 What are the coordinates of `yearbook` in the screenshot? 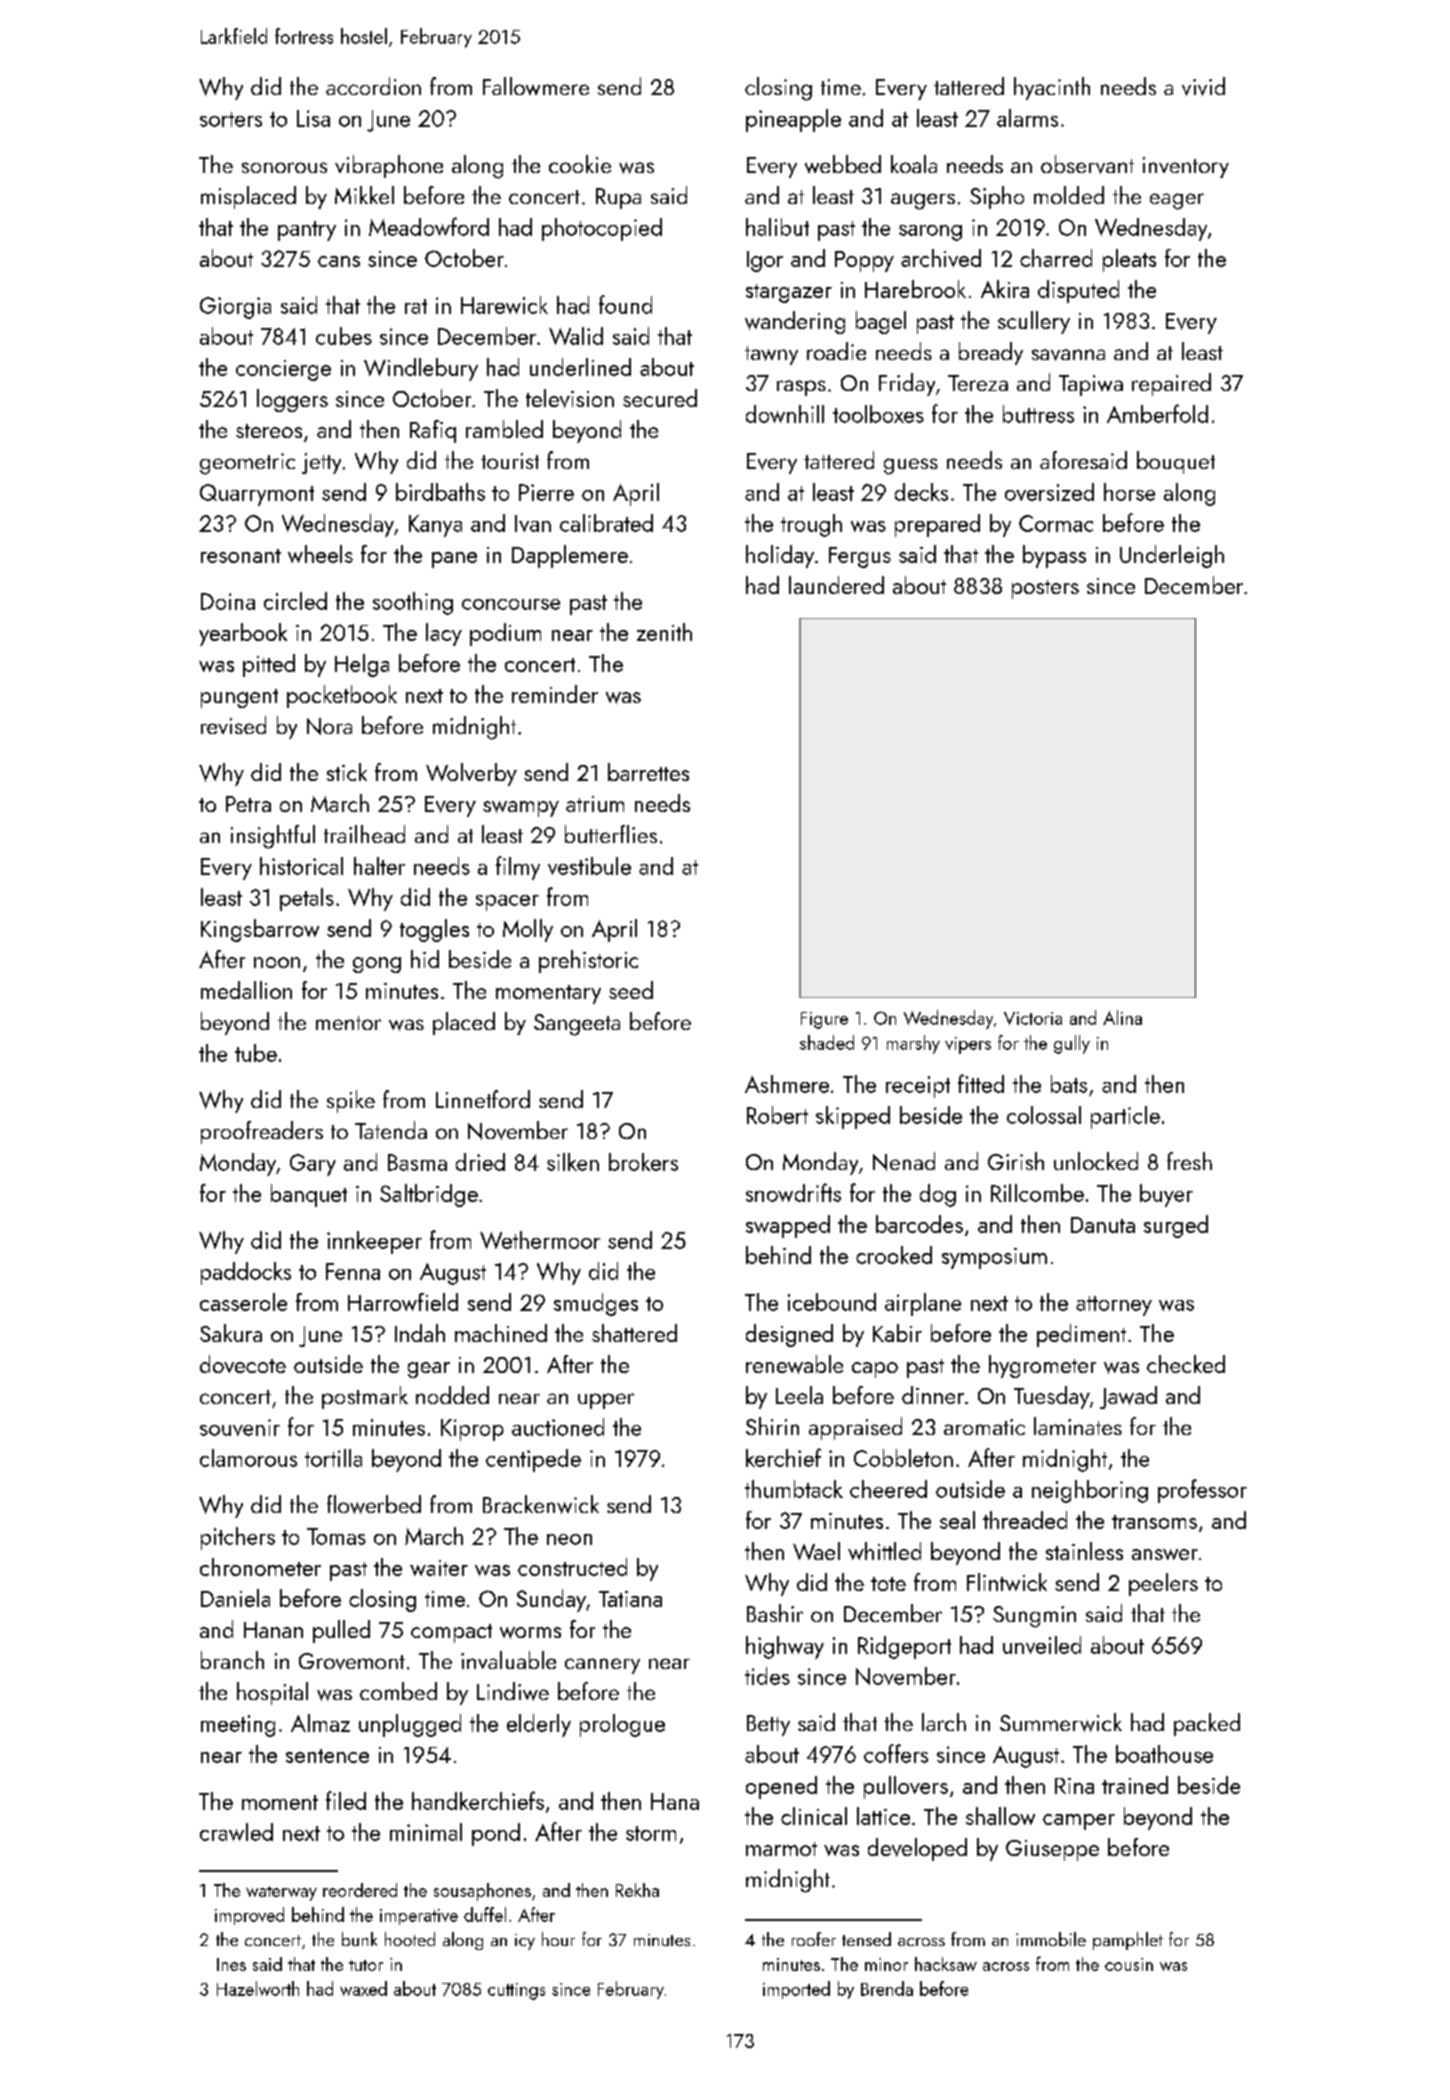 It's located at (243, 634).
